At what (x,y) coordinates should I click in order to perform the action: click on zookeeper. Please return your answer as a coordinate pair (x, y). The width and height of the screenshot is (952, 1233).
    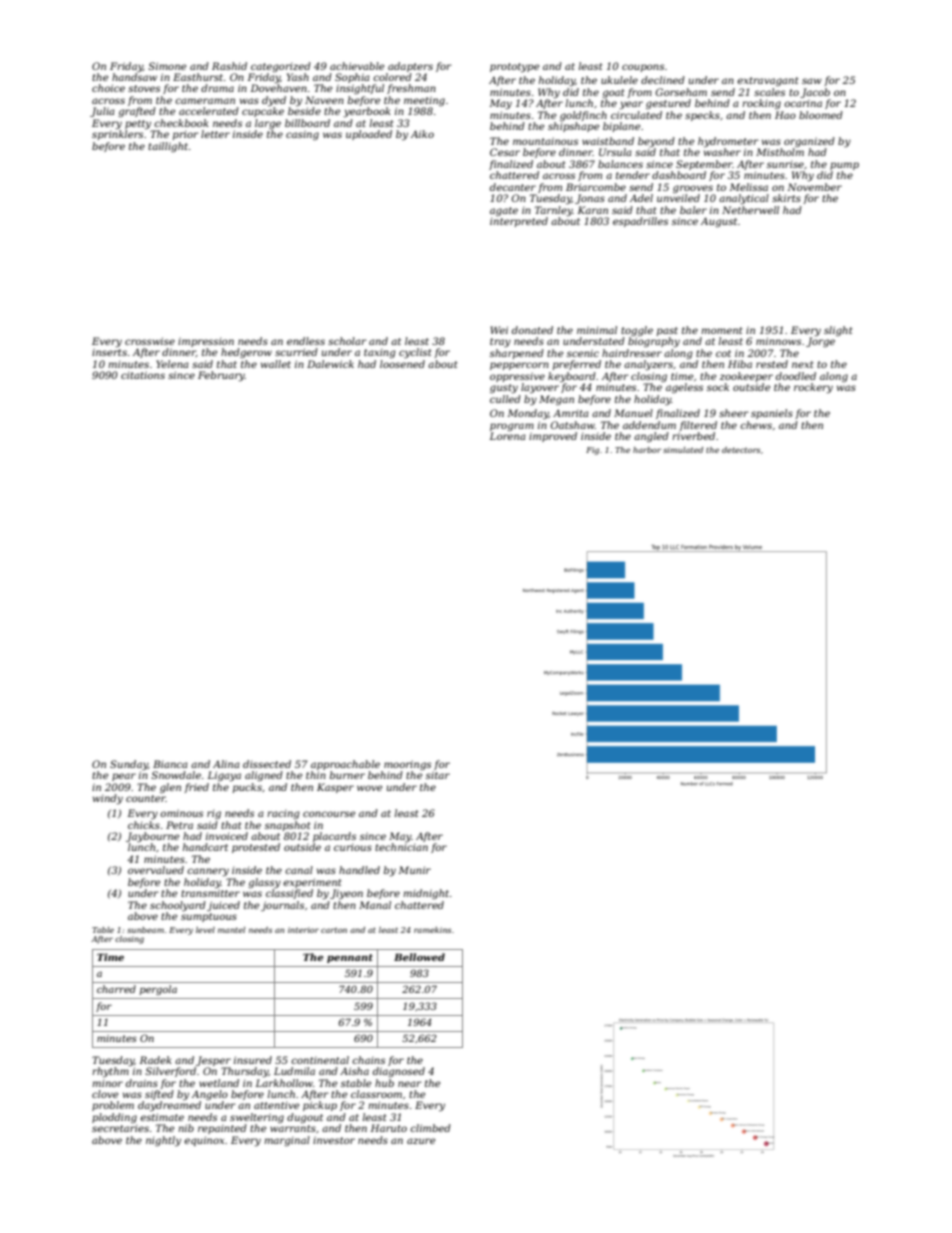
    Looking at the image, I should click on (746, 377).
